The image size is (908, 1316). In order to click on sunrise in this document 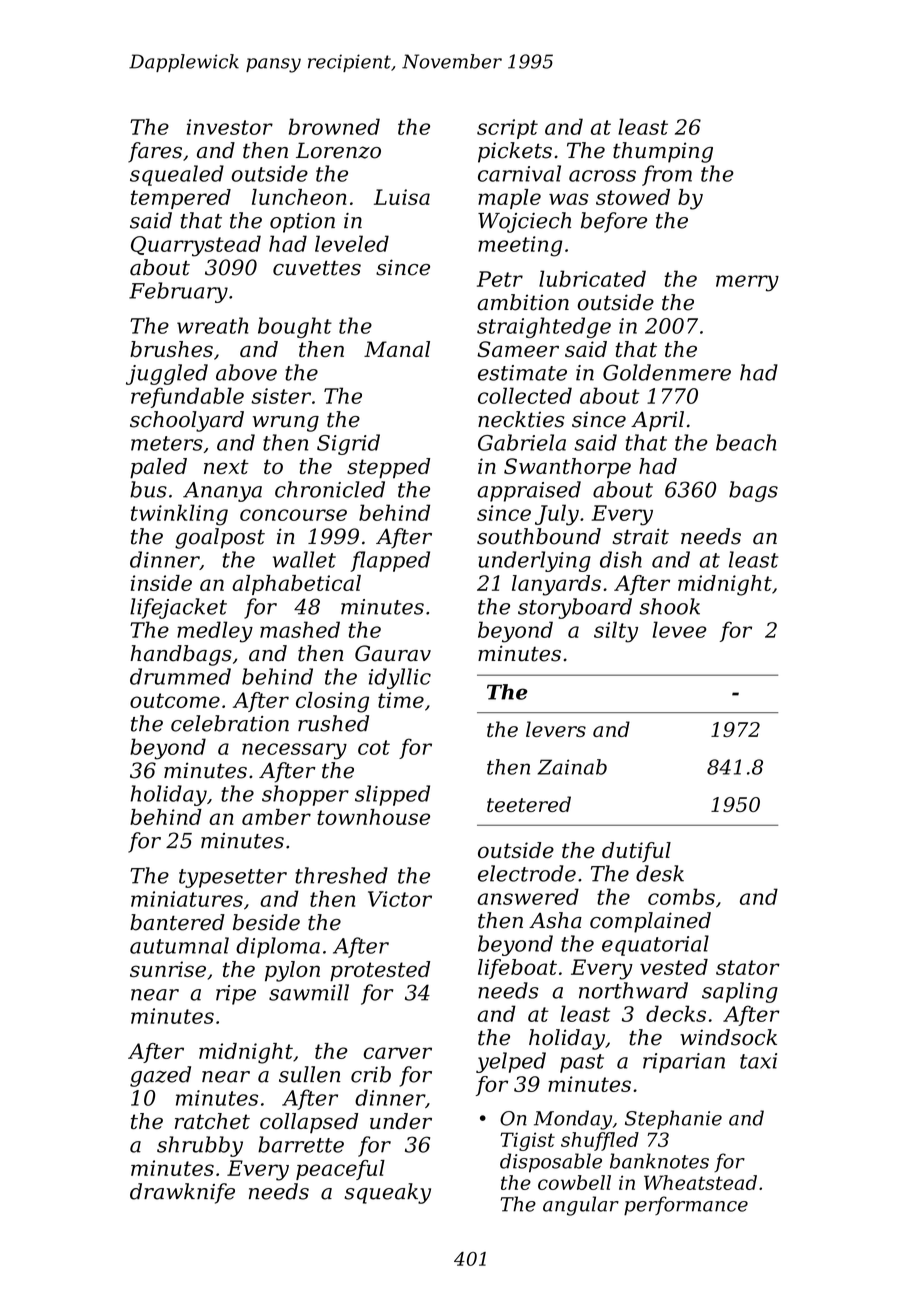, I will do `click(168, 969)`.
